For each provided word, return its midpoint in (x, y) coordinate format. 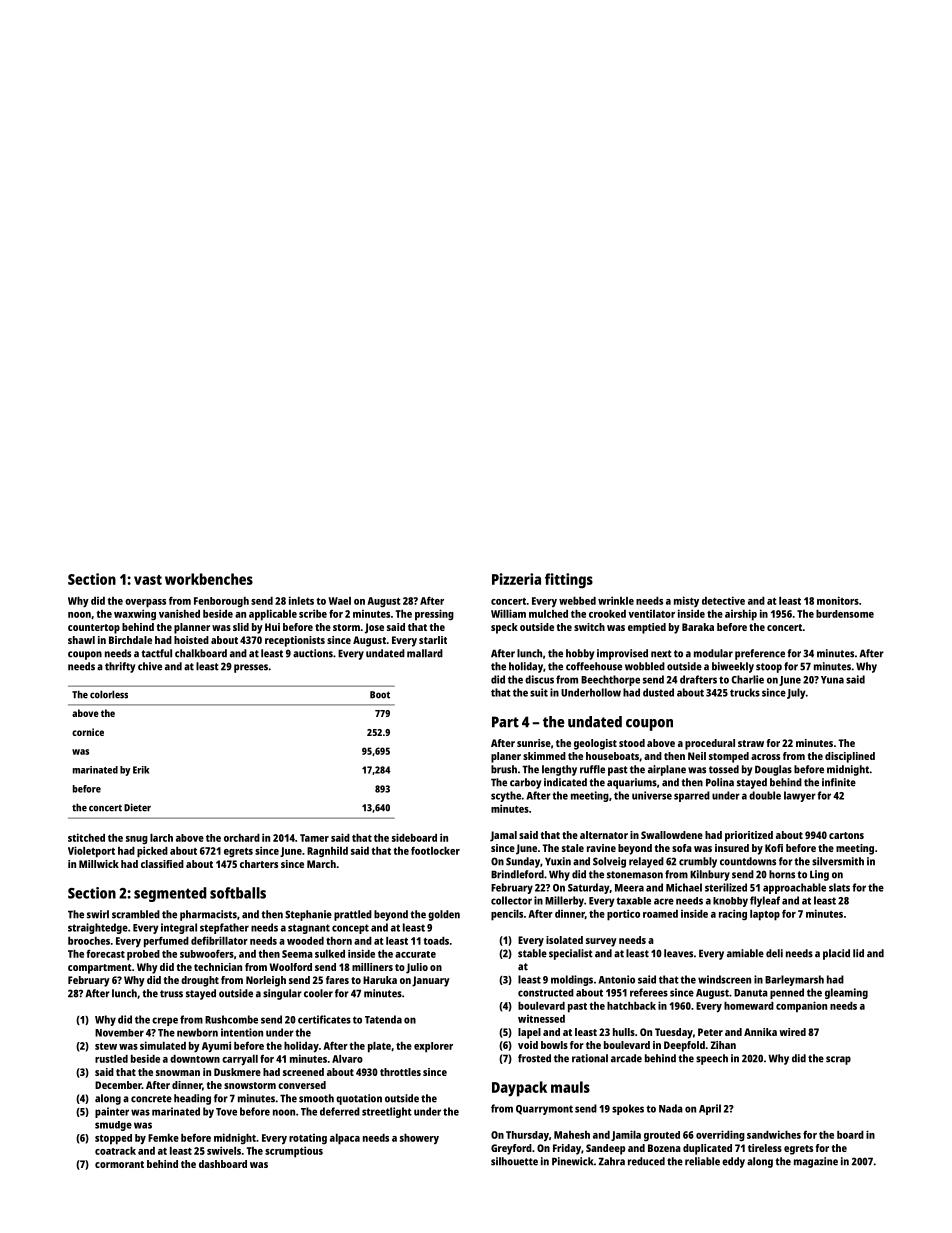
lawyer (800, 796)
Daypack (519, 1089)
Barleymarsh (794, 980)
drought (200, 981)
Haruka (380, 980)
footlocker (435, 850)
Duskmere (237, 1072)
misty (686, 601)
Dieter (137, 807)
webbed (577, 601)
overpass (145, 603)
